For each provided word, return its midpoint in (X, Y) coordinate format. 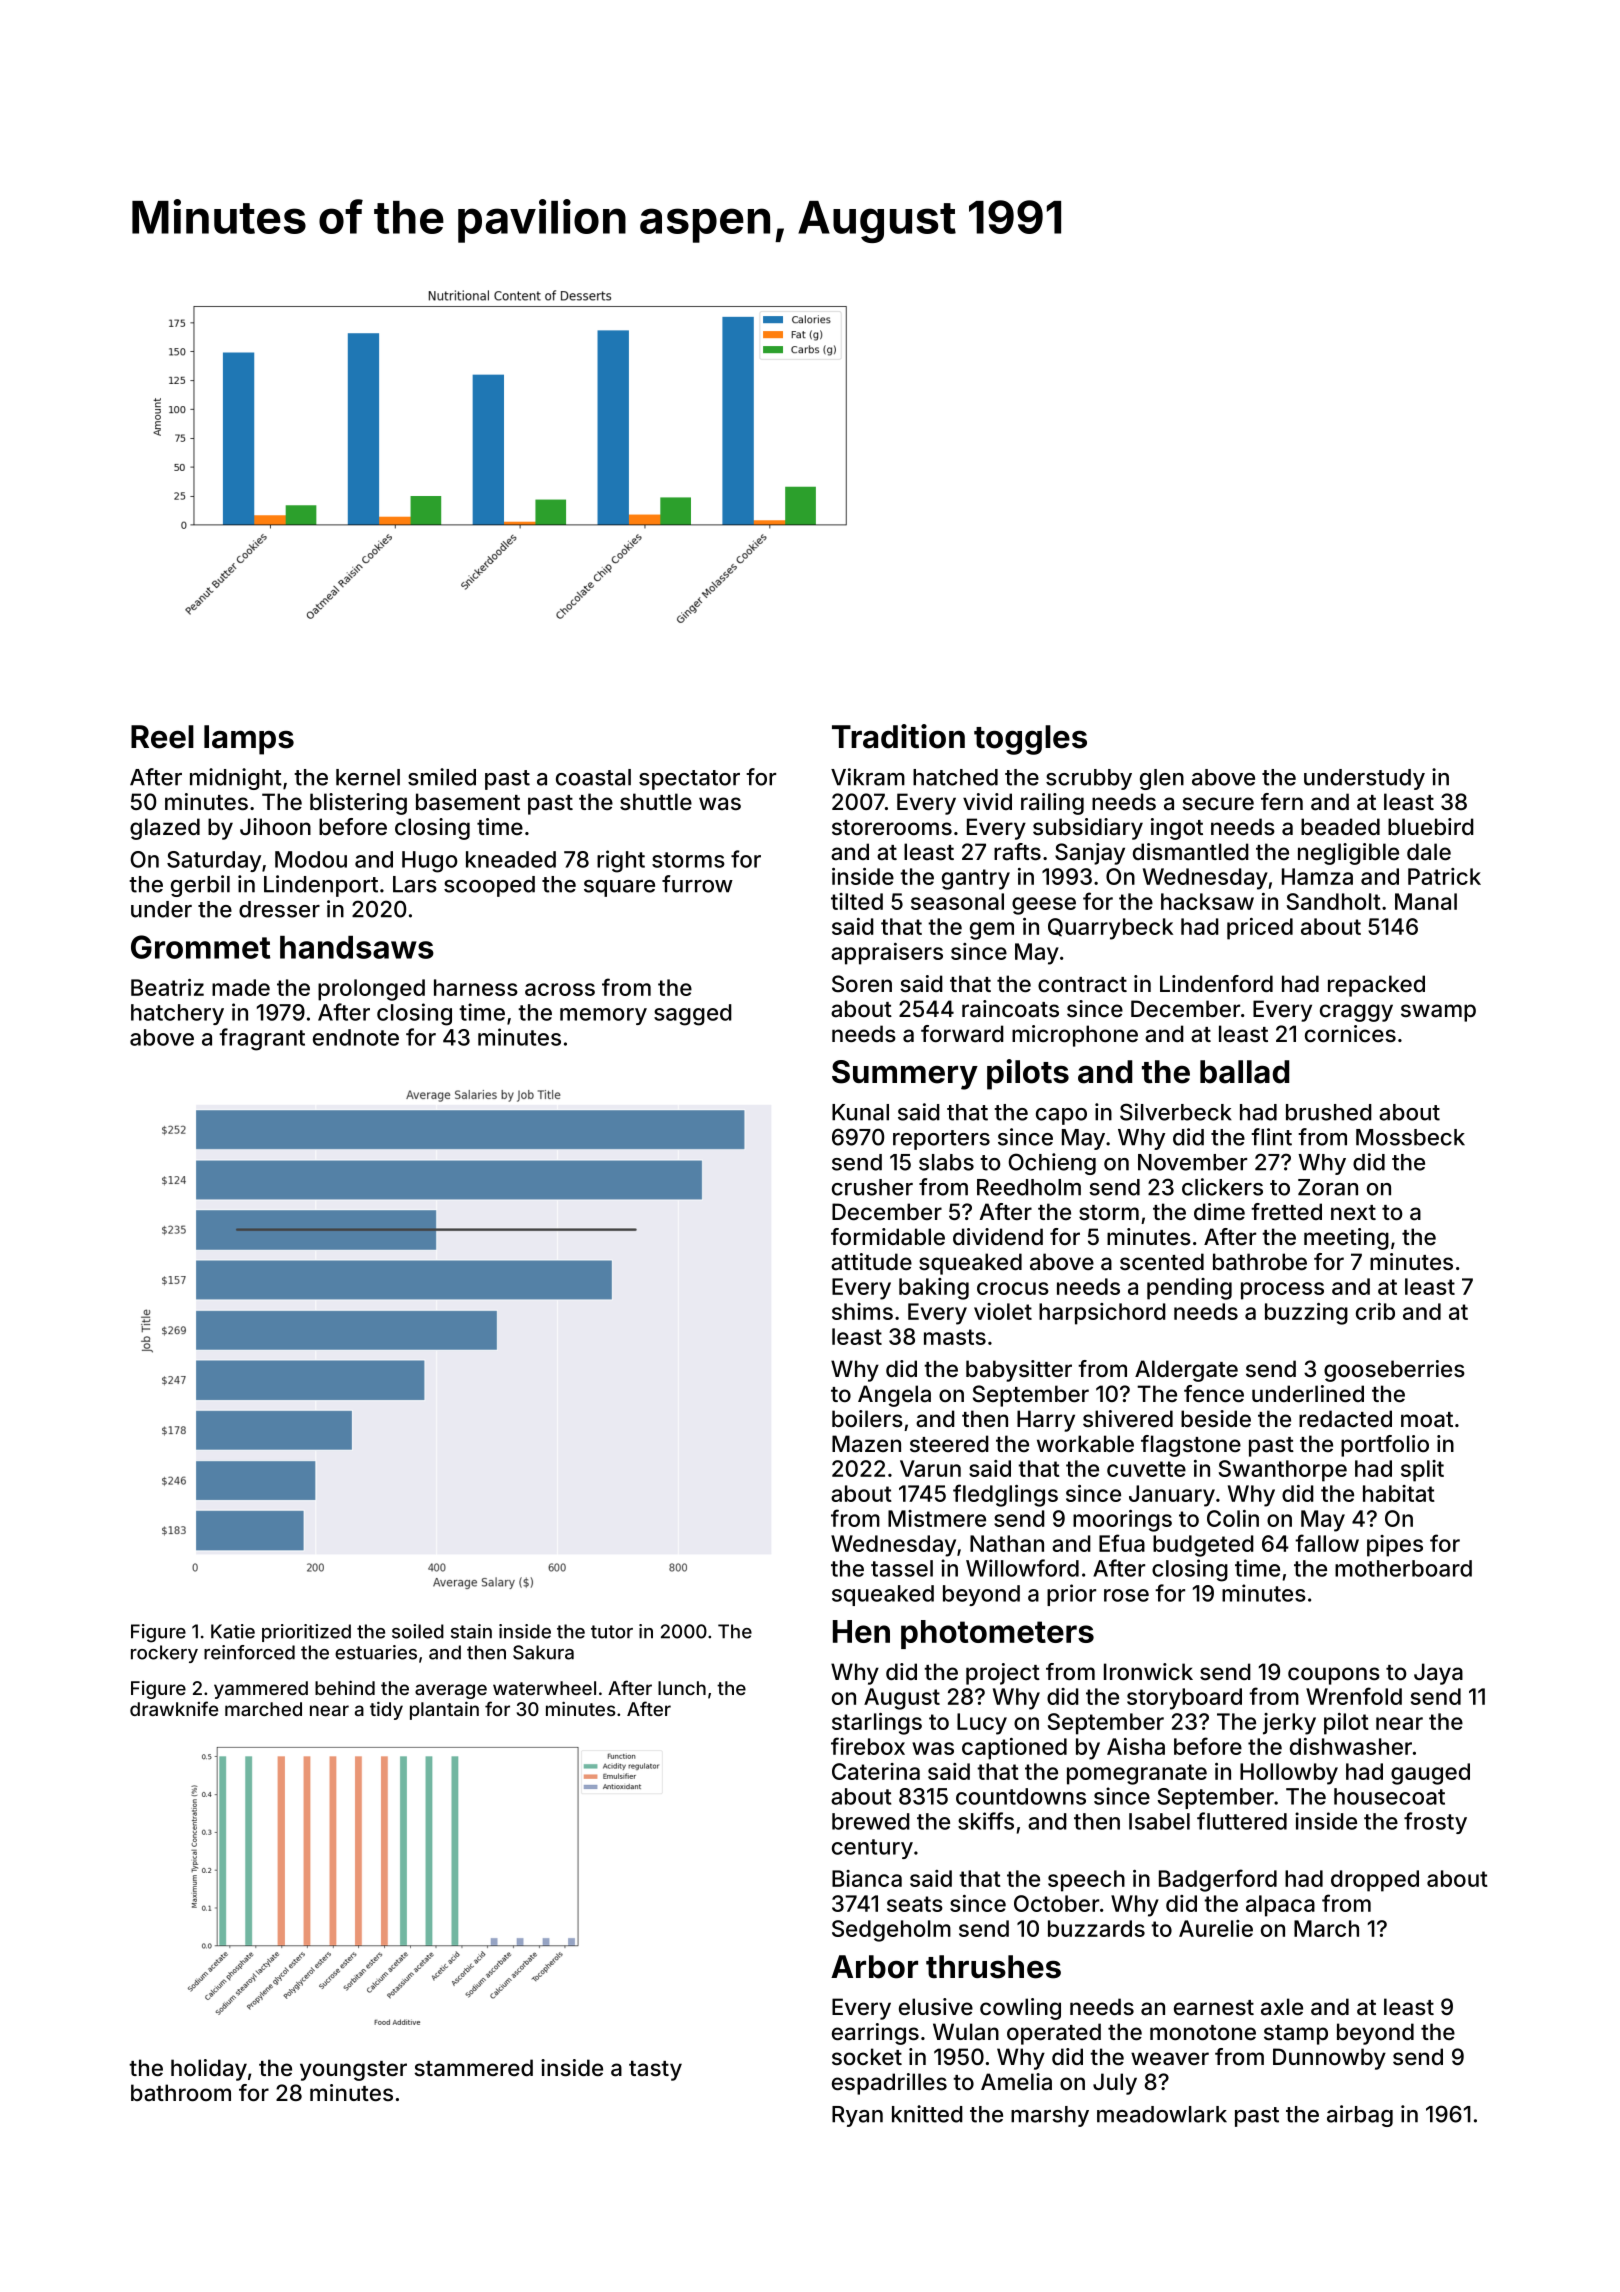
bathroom (181, 2093)
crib (1375, 1311)
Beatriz (167, 987)
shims (862, 1311)
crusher (872, 1187)
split (1422, 1471)
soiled (418, 1631)
